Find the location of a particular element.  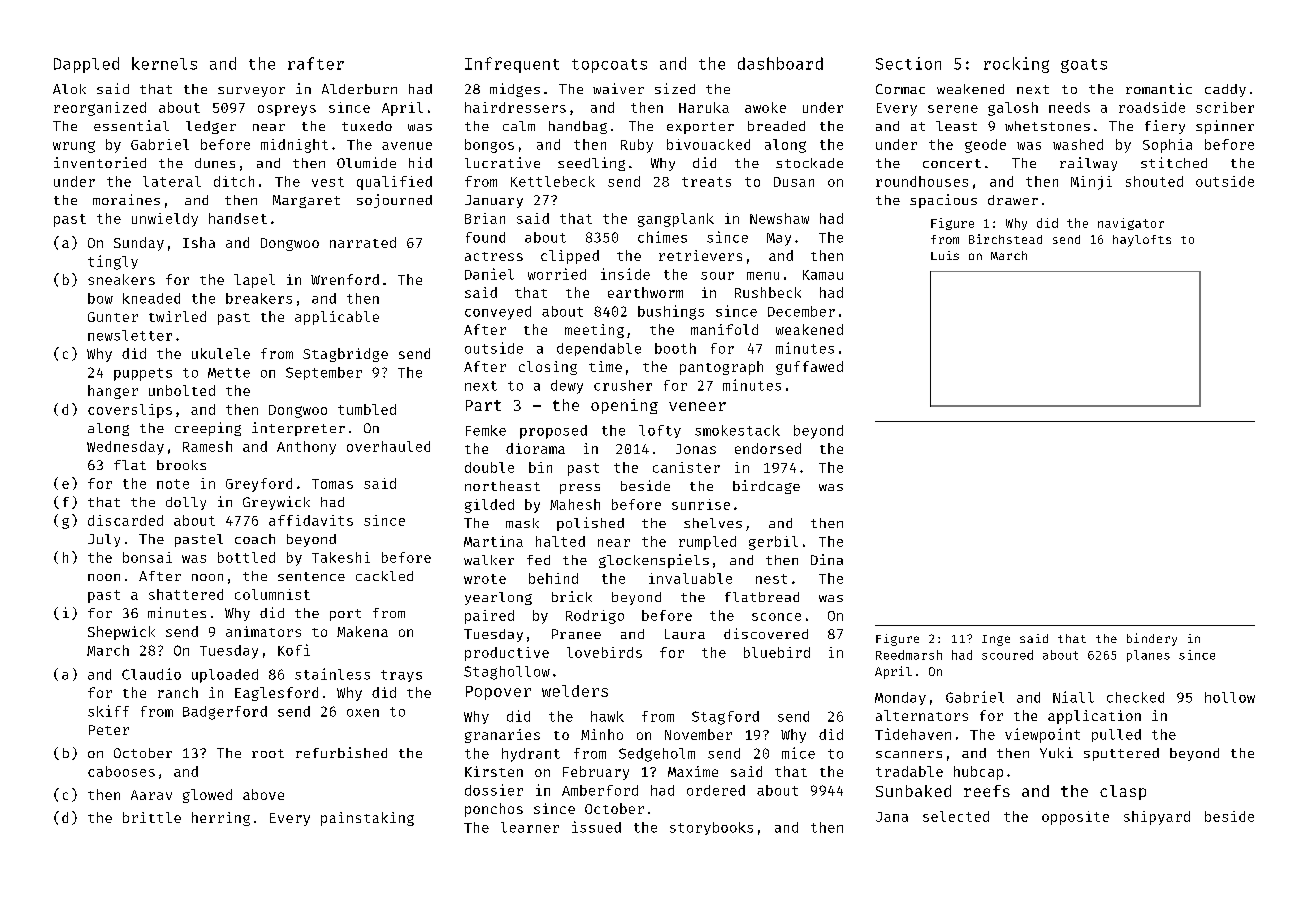

stitched is located at coordinates (1174, 162).
